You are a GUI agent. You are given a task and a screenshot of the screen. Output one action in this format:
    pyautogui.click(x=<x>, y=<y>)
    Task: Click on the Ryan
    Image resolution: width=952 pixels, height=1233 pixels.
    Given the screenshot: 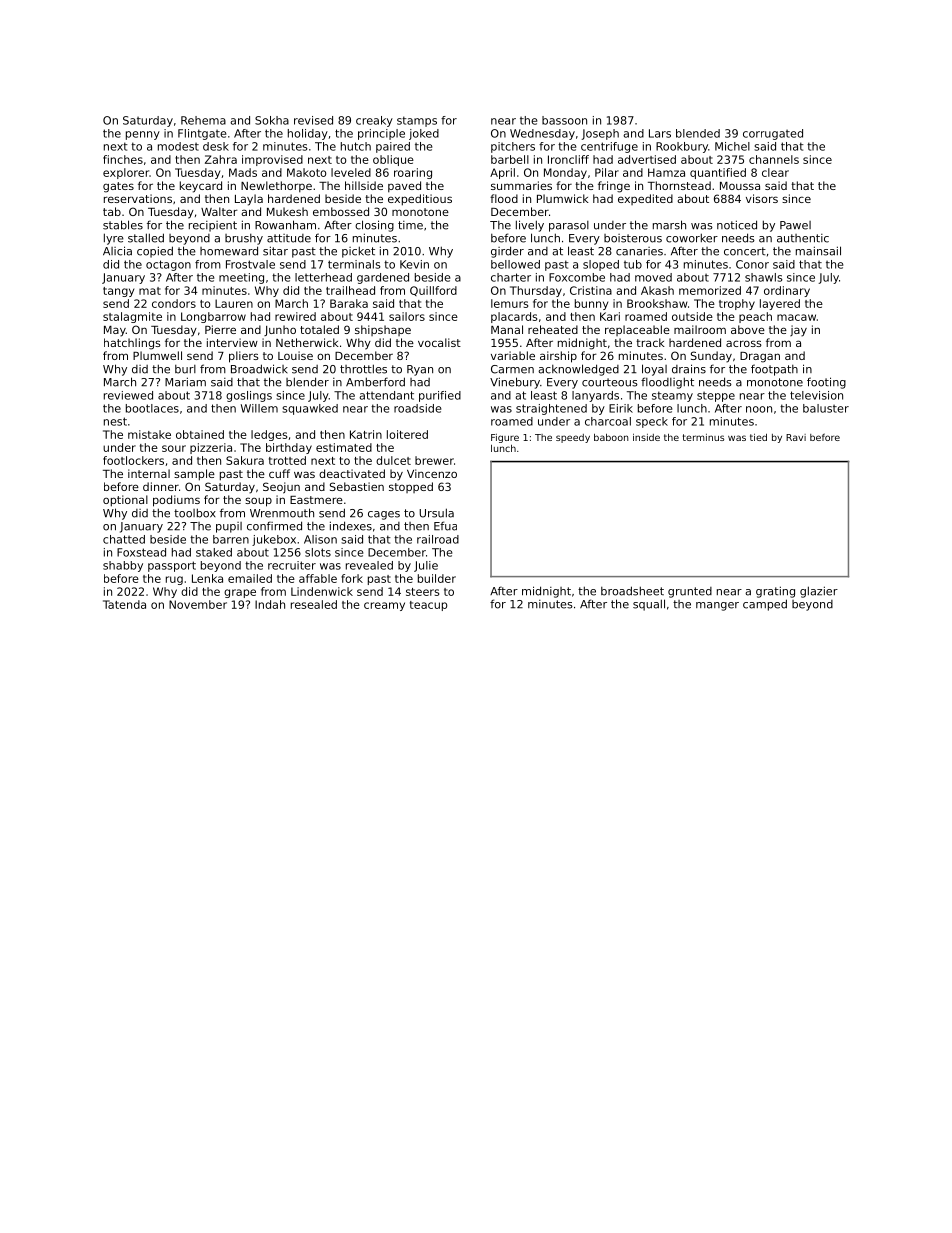 What is the action you would take?
    pyautogui.click(x=420, y=370)
